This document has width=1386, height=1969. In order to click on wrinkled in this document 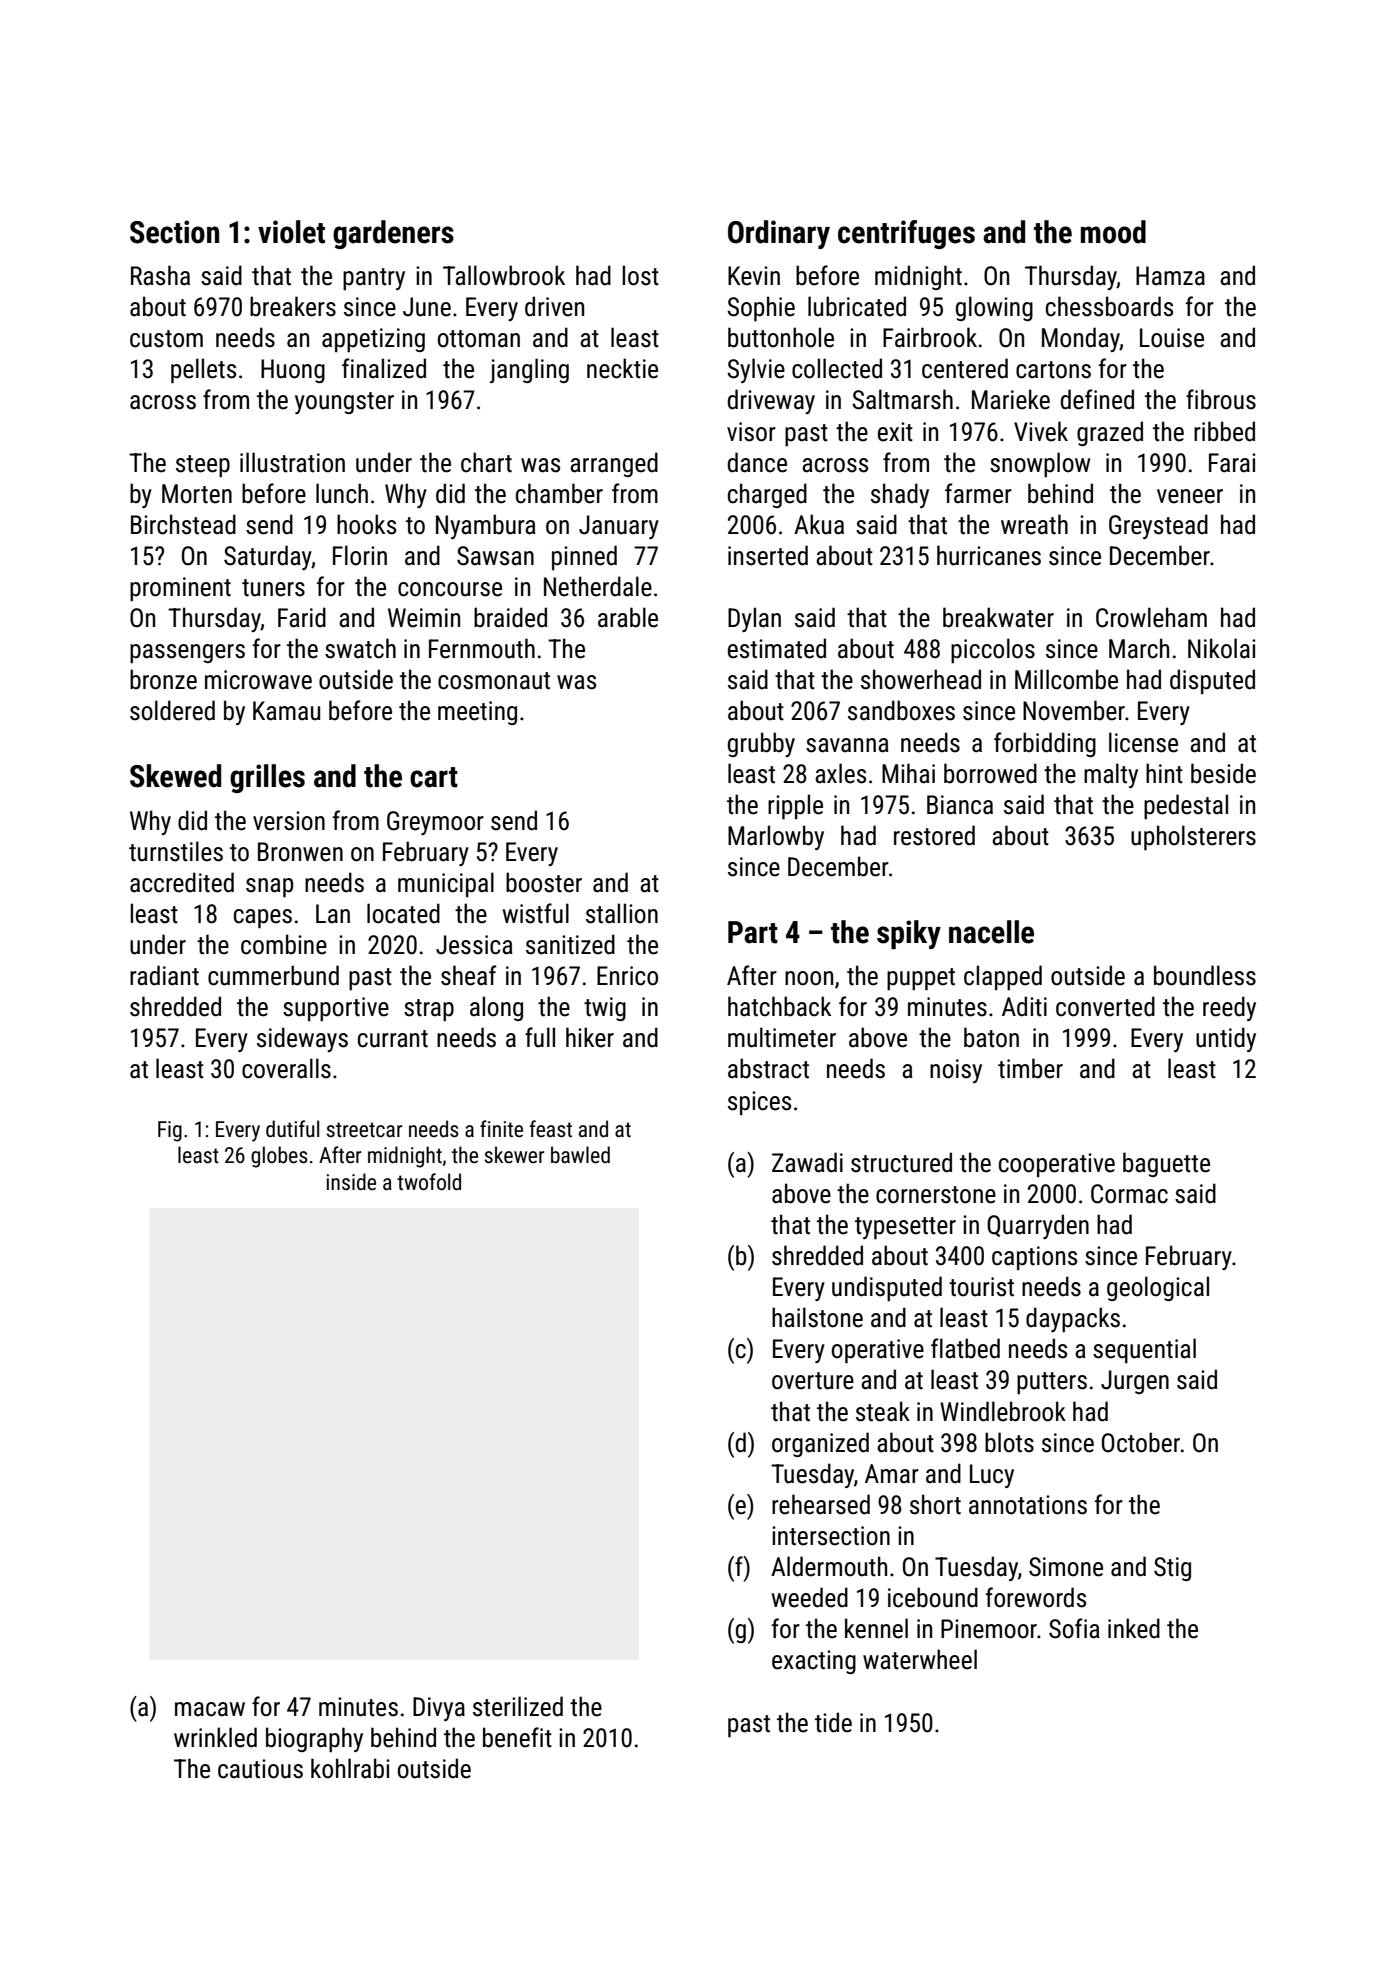, I will do `click(215, 1737)`.
